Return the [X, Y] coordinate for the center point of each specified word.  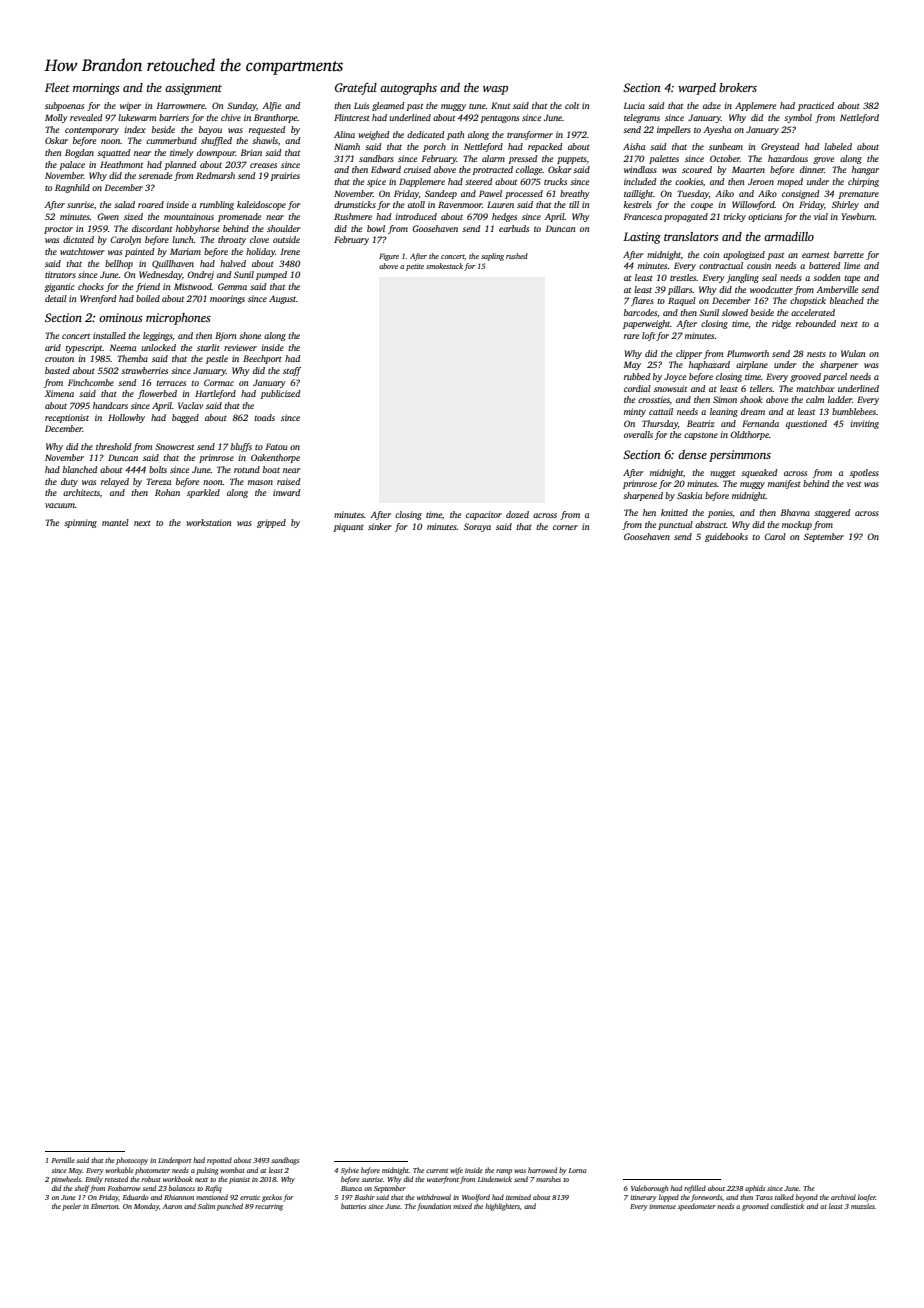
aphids [755, 1189]
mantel [115, 522]
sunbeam [726, 146]
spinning [80, 523]
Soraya [477, 527]
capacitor [484, 515]
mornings [96, 89]
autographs [408, 89]
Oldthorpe [749, 435]
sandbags [285, 1161]
